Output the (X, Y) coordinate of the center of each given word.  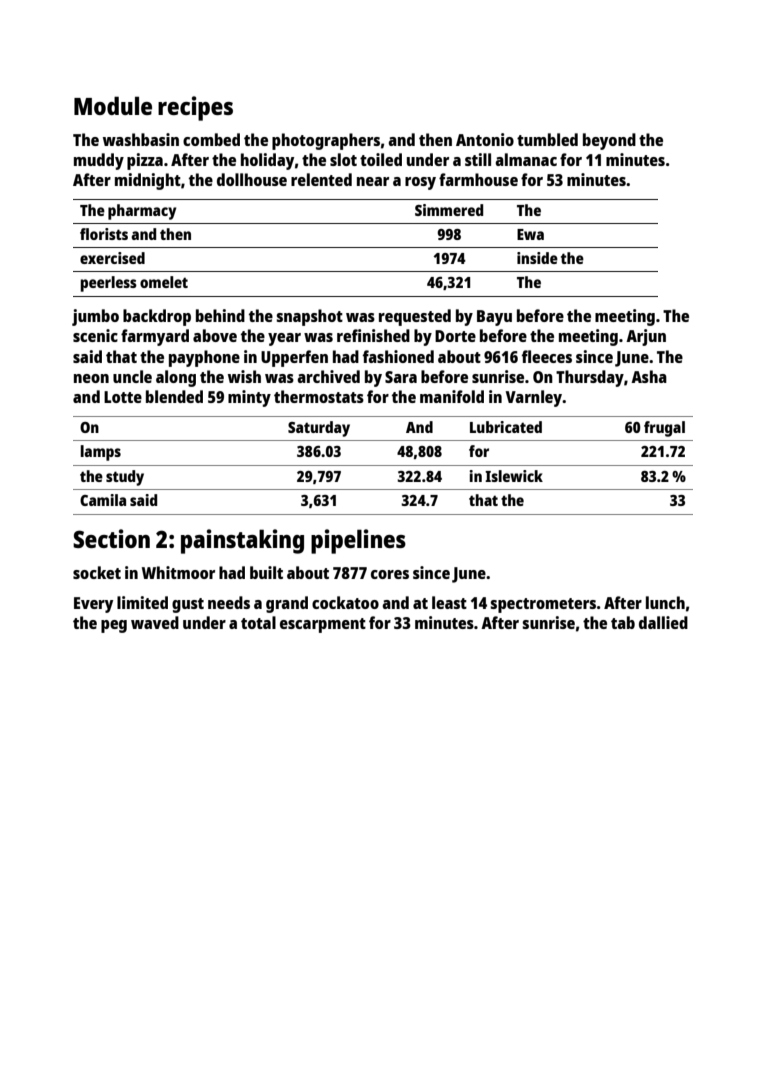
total (258, 622)
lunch (665, 602)
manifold (452, 396)
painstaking (242, 541)
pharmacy (142, 212)
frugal (664, 429)
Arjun (646, 337)
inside (537, 258)
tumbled (547, 139)
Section (111, 538)
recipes (195, 108)
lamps (100, 453)
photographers (326, 141)
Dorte (455, 336)
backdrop (157, 317)
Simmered (449, 210)
